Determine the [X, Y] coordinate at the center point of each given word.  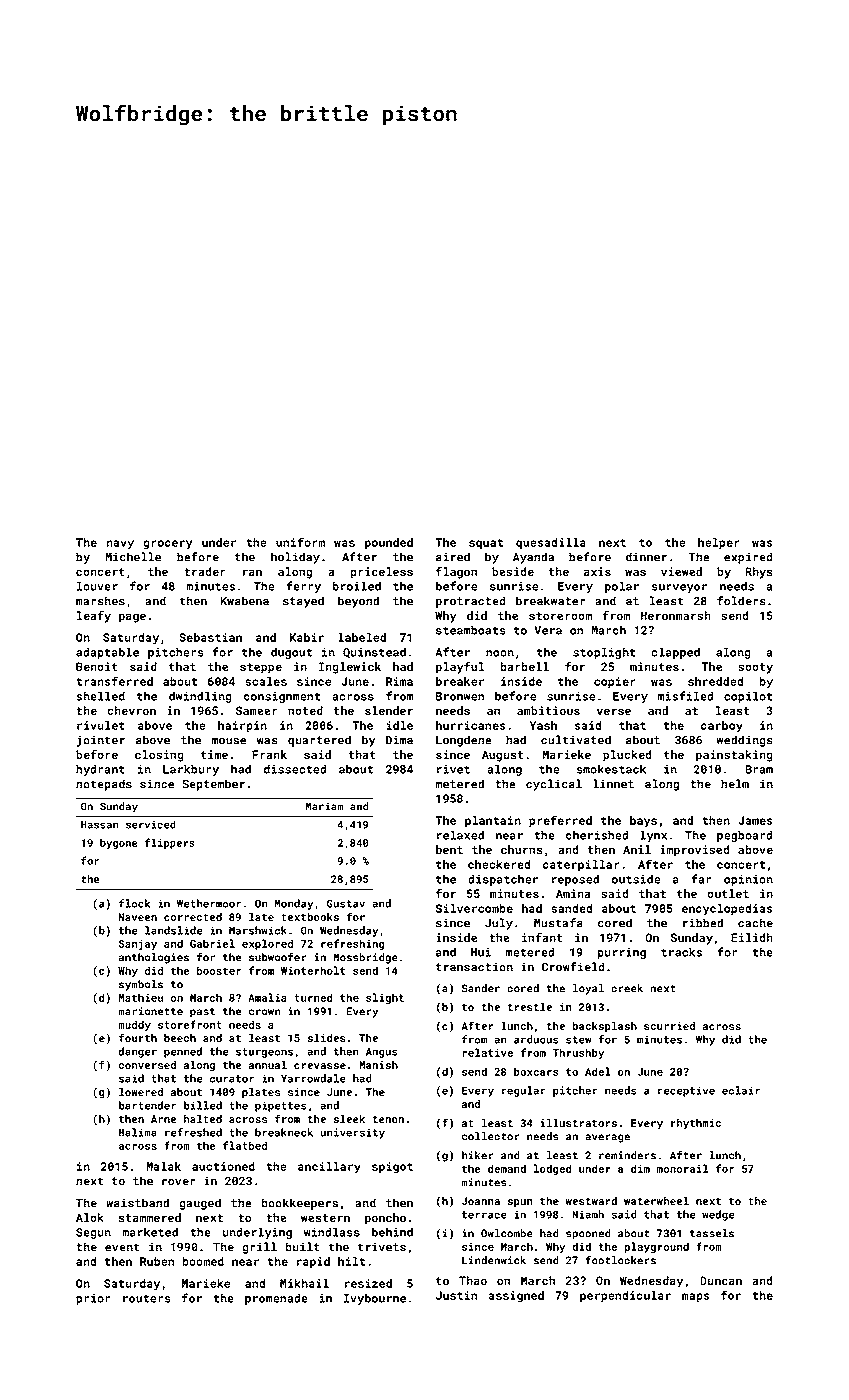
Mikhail [304, 1283]
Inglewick [350, 668]
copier [615, 683]
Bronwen [460, 696]
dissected [295, 769]
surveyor [679, 588]
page [132, 618]
